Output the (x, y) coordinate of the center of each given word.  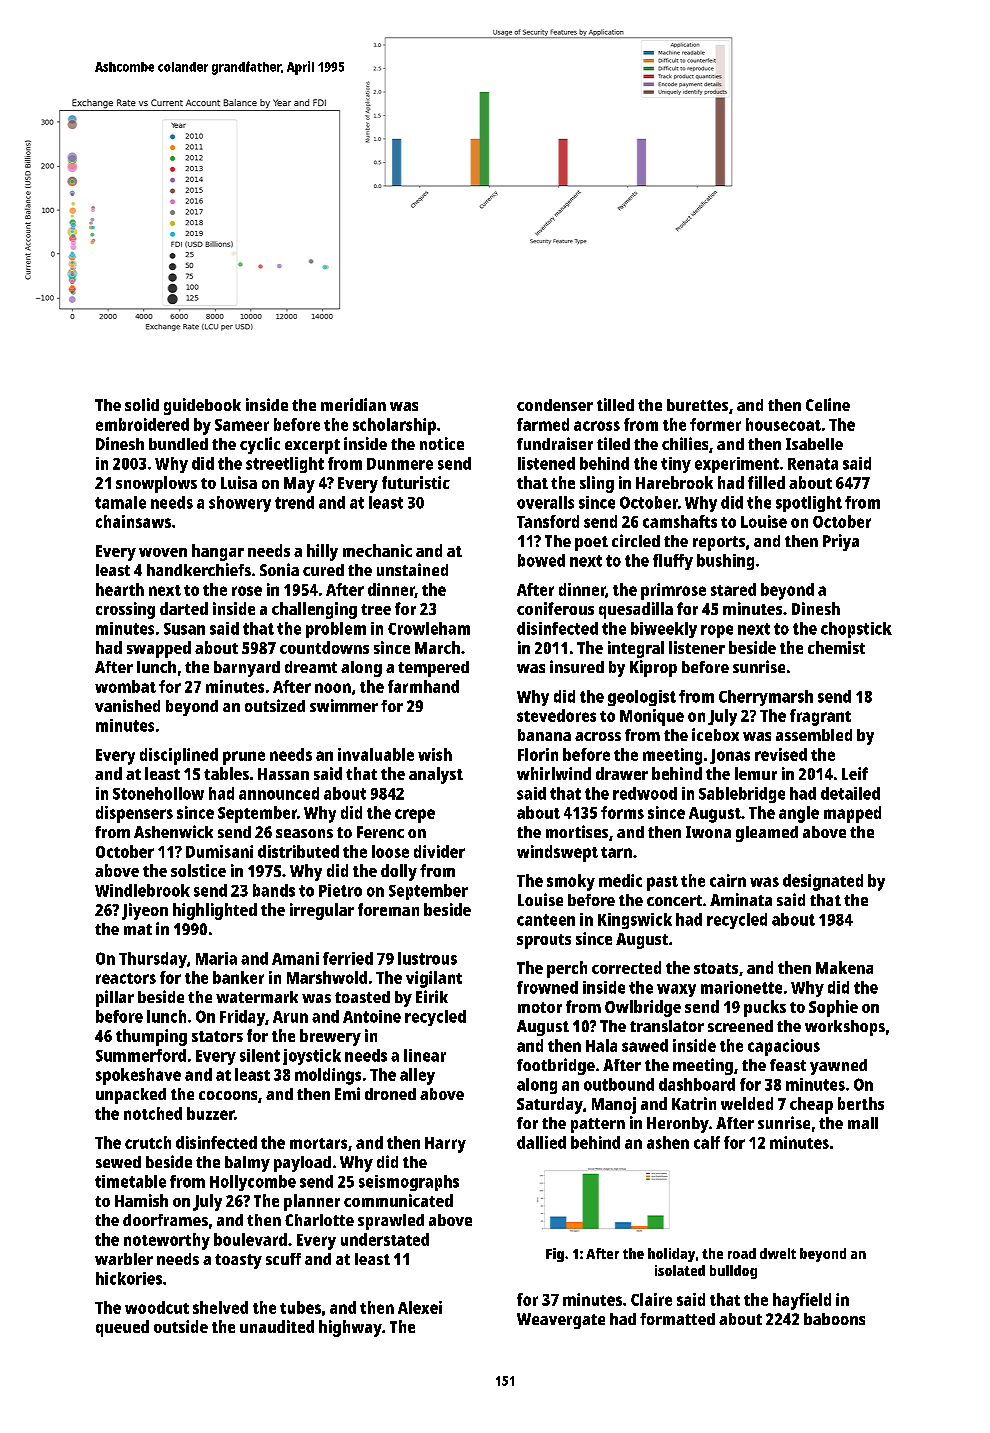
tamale (120, 502)
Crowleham (429, 628)
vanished (127, 705)
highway (350, 1328)
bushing (725, 562)
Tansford (548, 521)
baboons (834, 1319)
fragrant (820, 717)
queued (122, 1328)
